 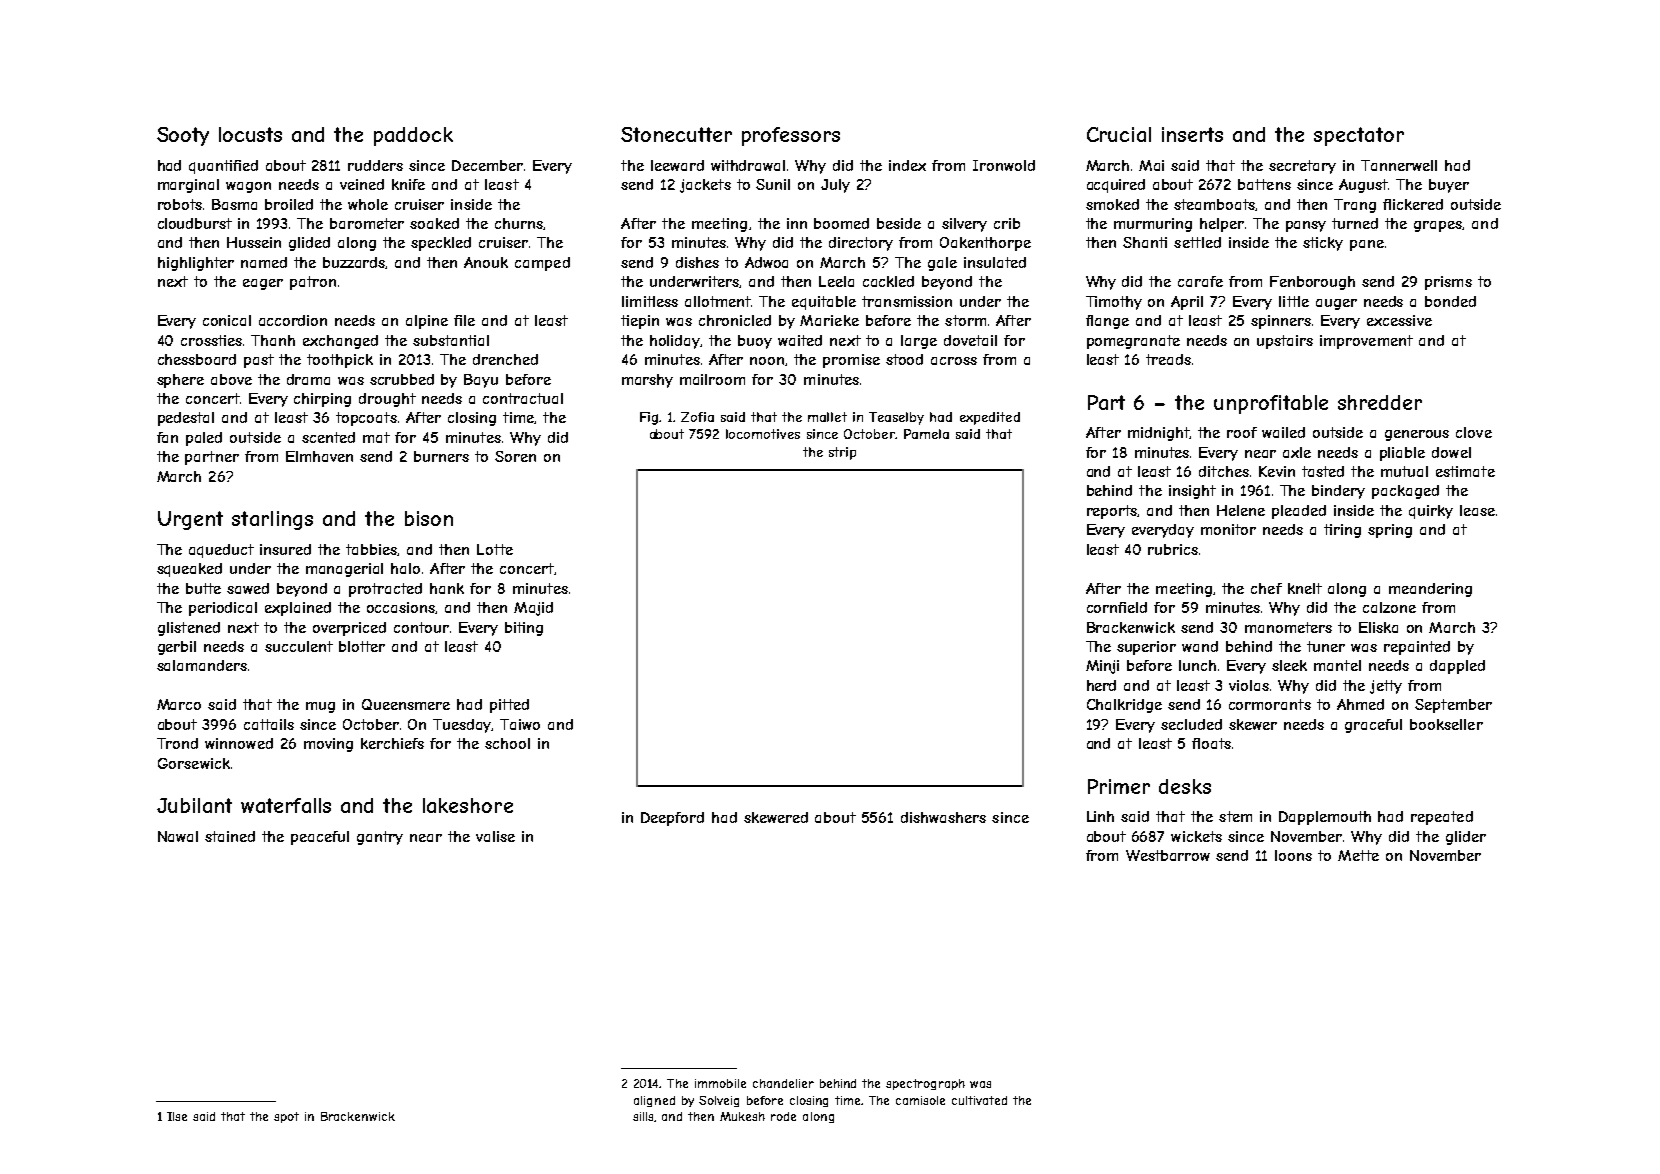 I want to click on exchanged, so click(x=340, y=342).
